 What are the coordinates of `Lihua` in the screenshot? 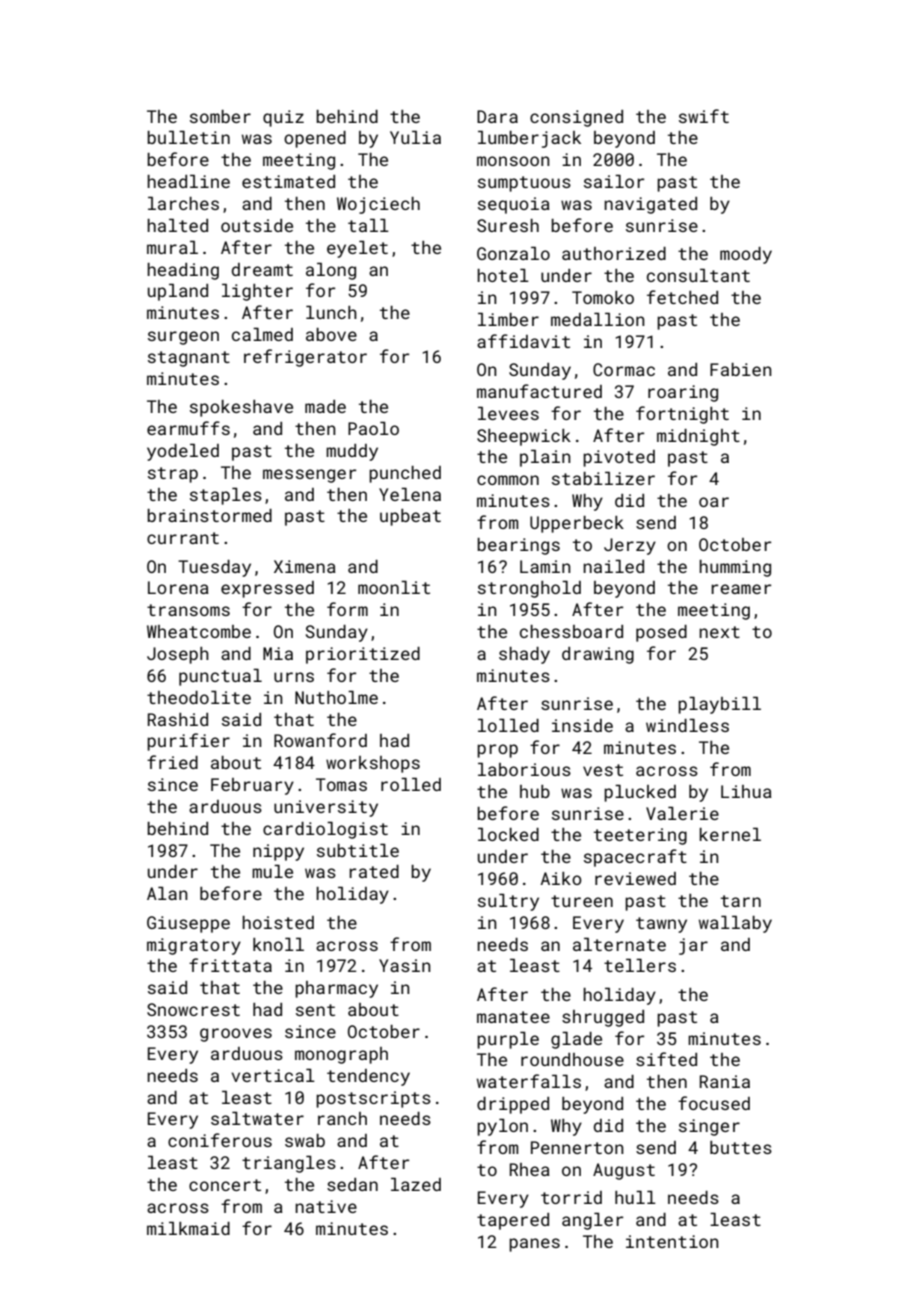 It's located at (746, 791).
